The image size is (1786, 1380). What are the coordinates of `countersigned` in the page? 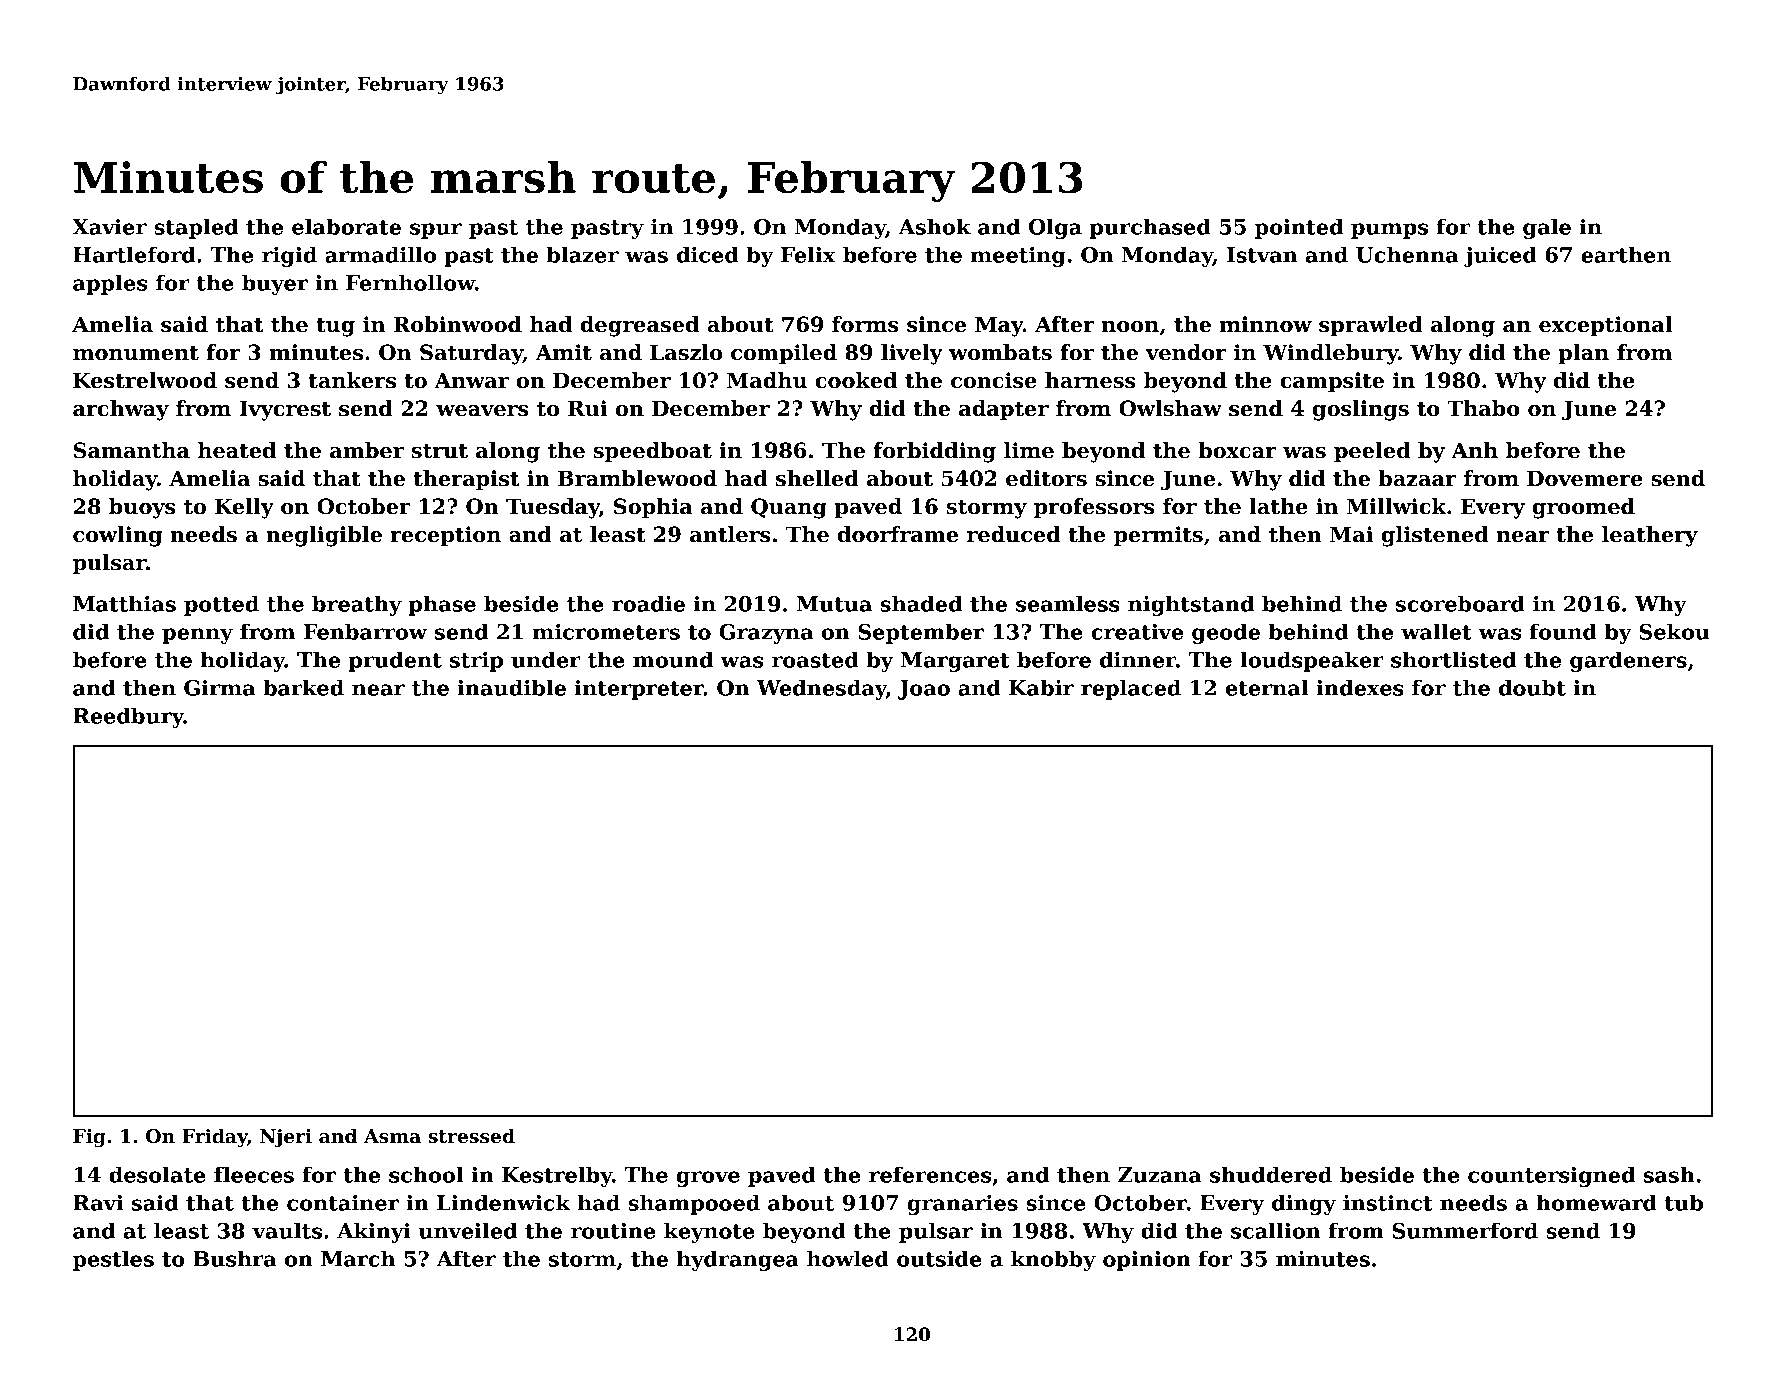 It's located at (1551, 1176).
